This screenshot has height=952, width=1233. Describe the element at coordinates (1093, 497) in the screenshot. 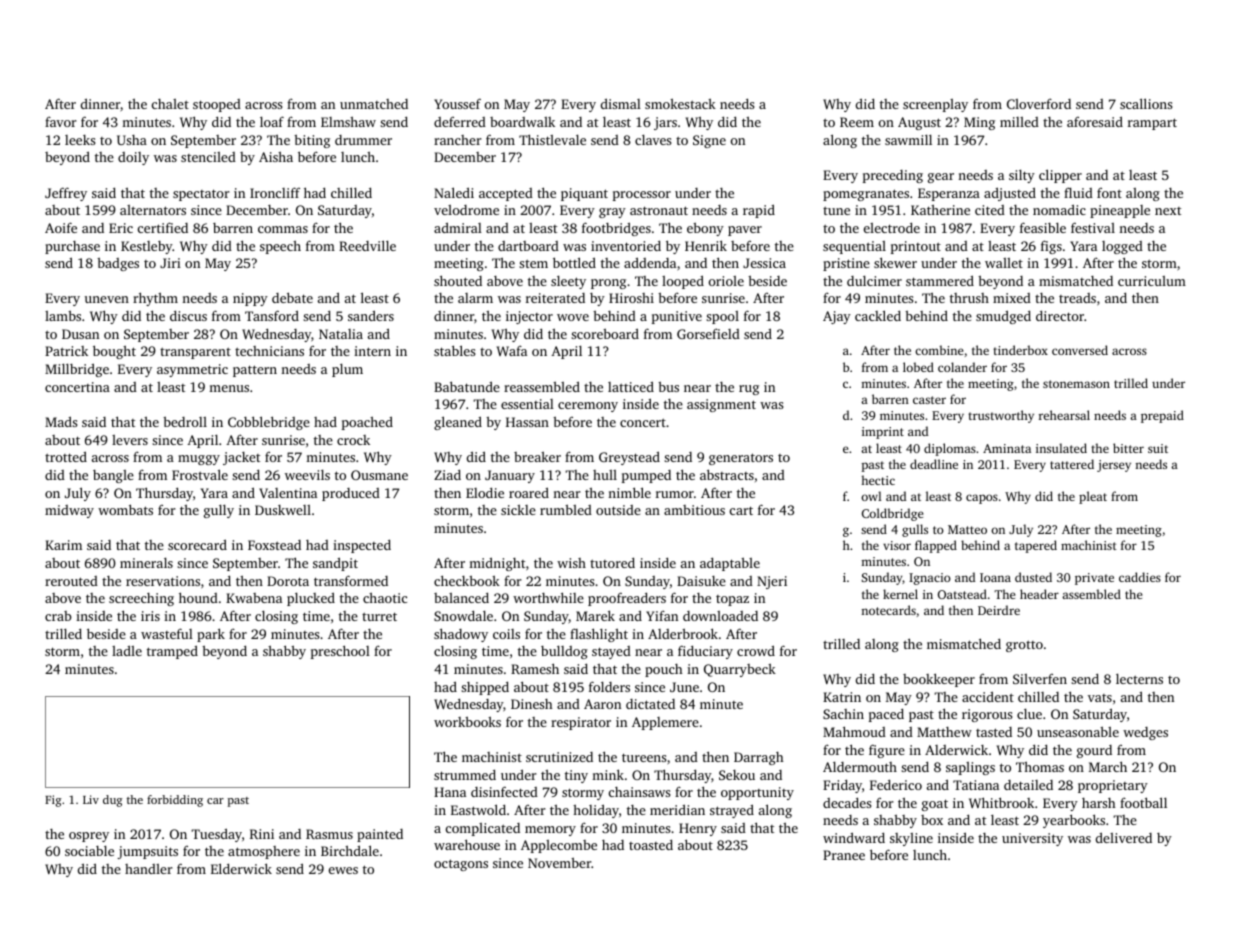

I see `pleat` at that location.
